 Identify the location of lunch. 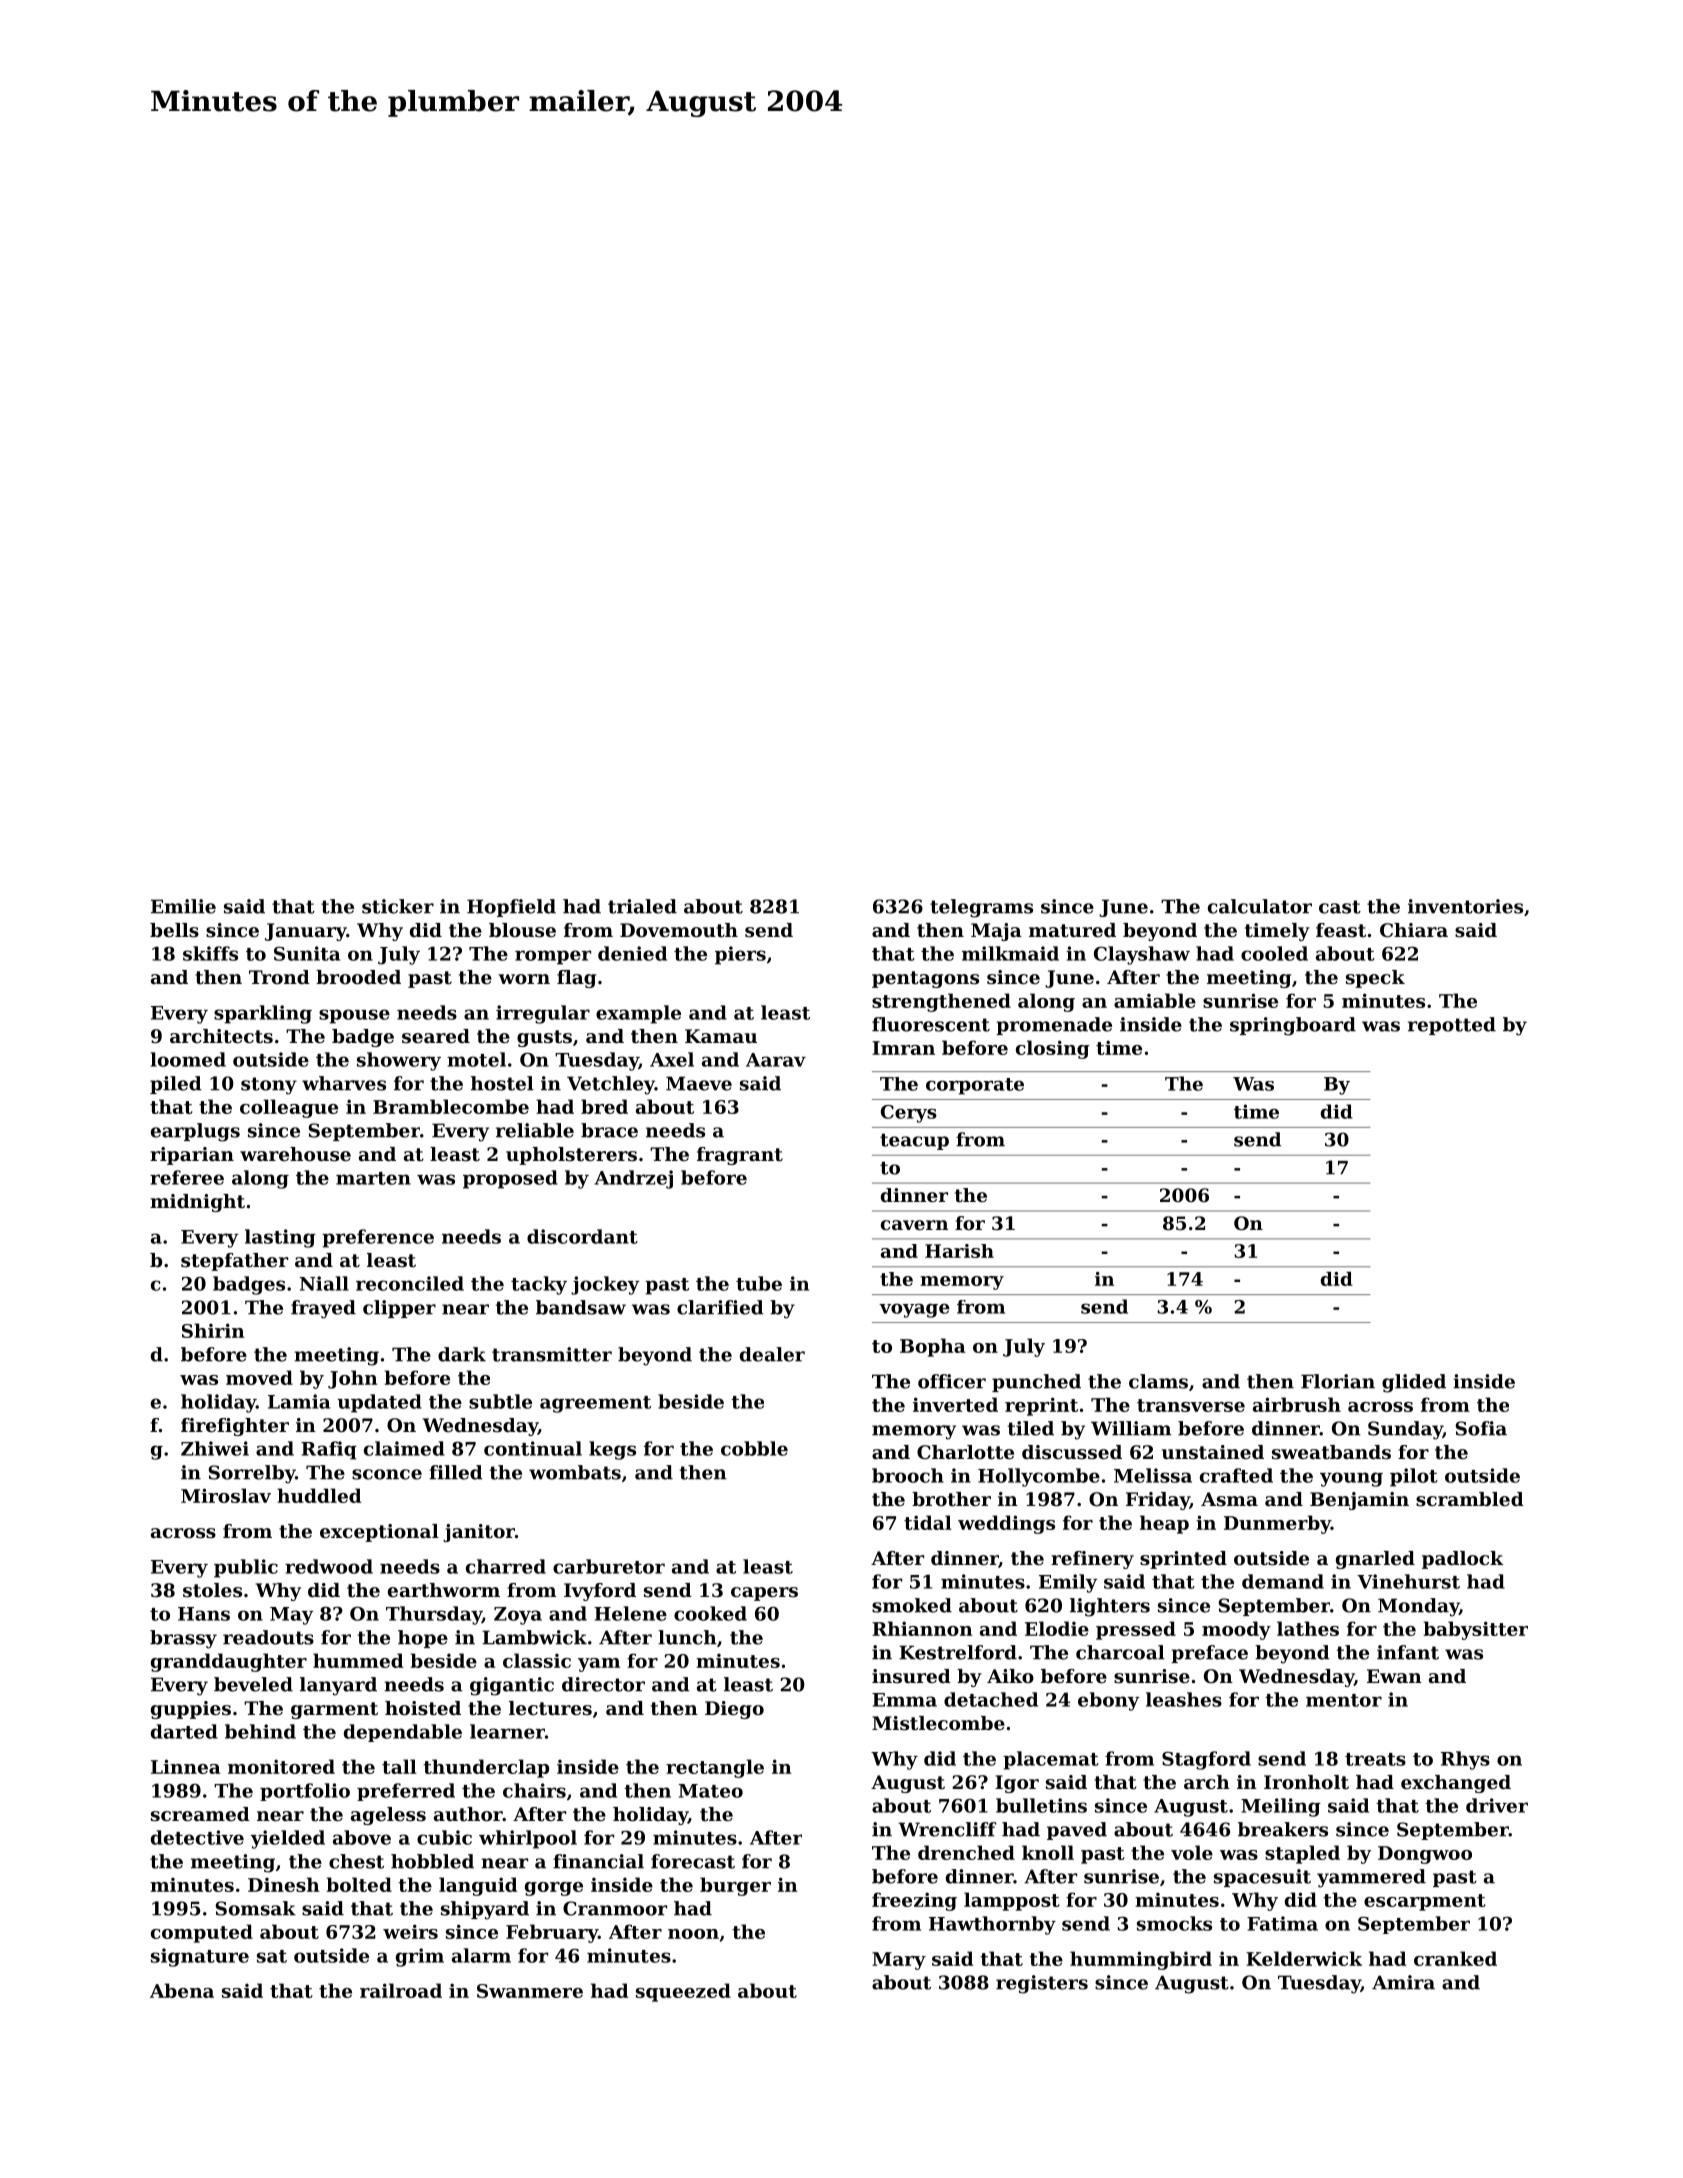
(687, 1637).
